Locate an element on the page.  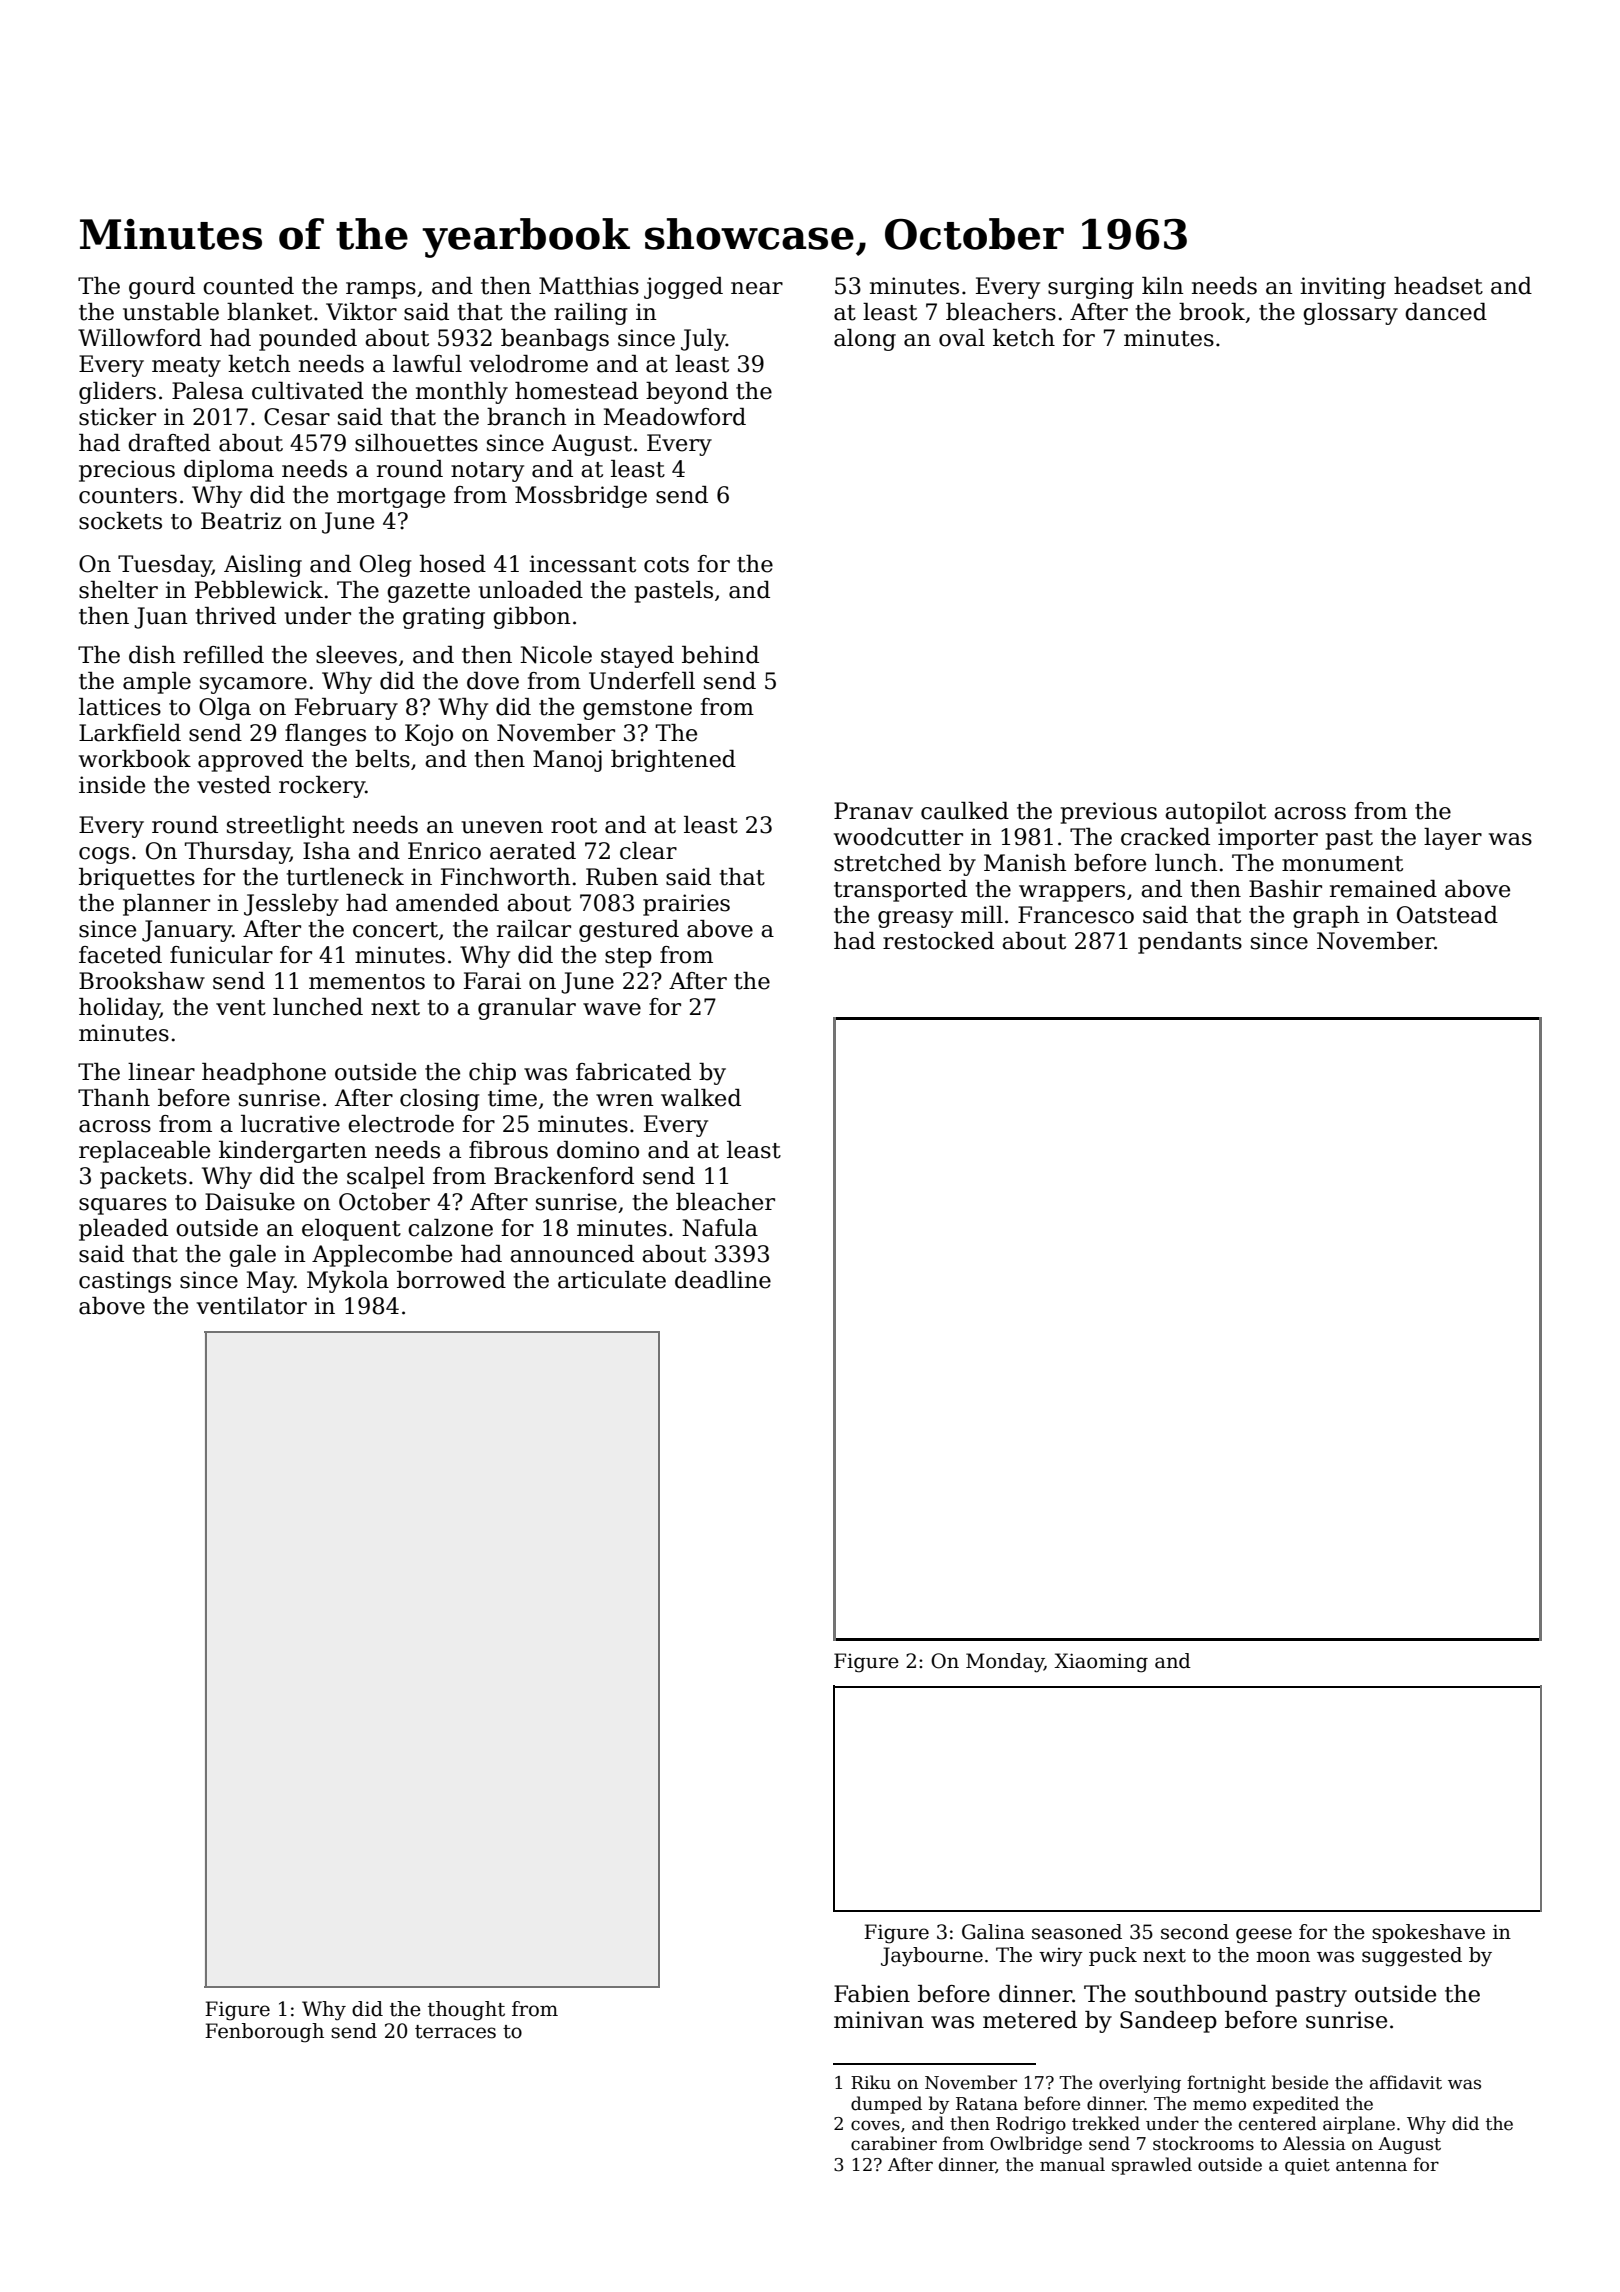
Monday is located at coordinates (1005, 1663).
